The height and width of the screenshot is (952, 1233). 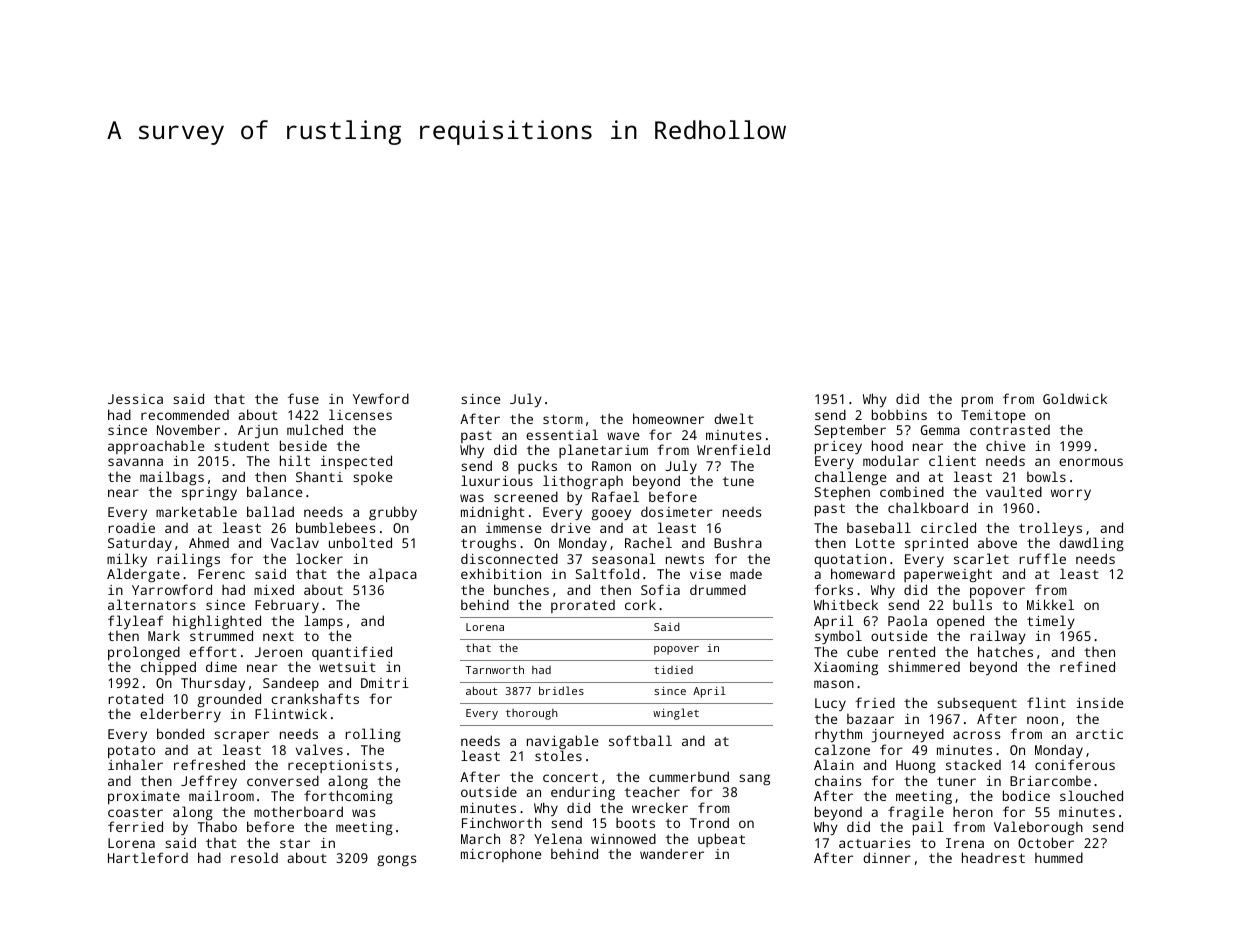 What do you see at coordinates (509, 558) in the screenshot?
I see `disconnected` at bounding box center [509, 558].
